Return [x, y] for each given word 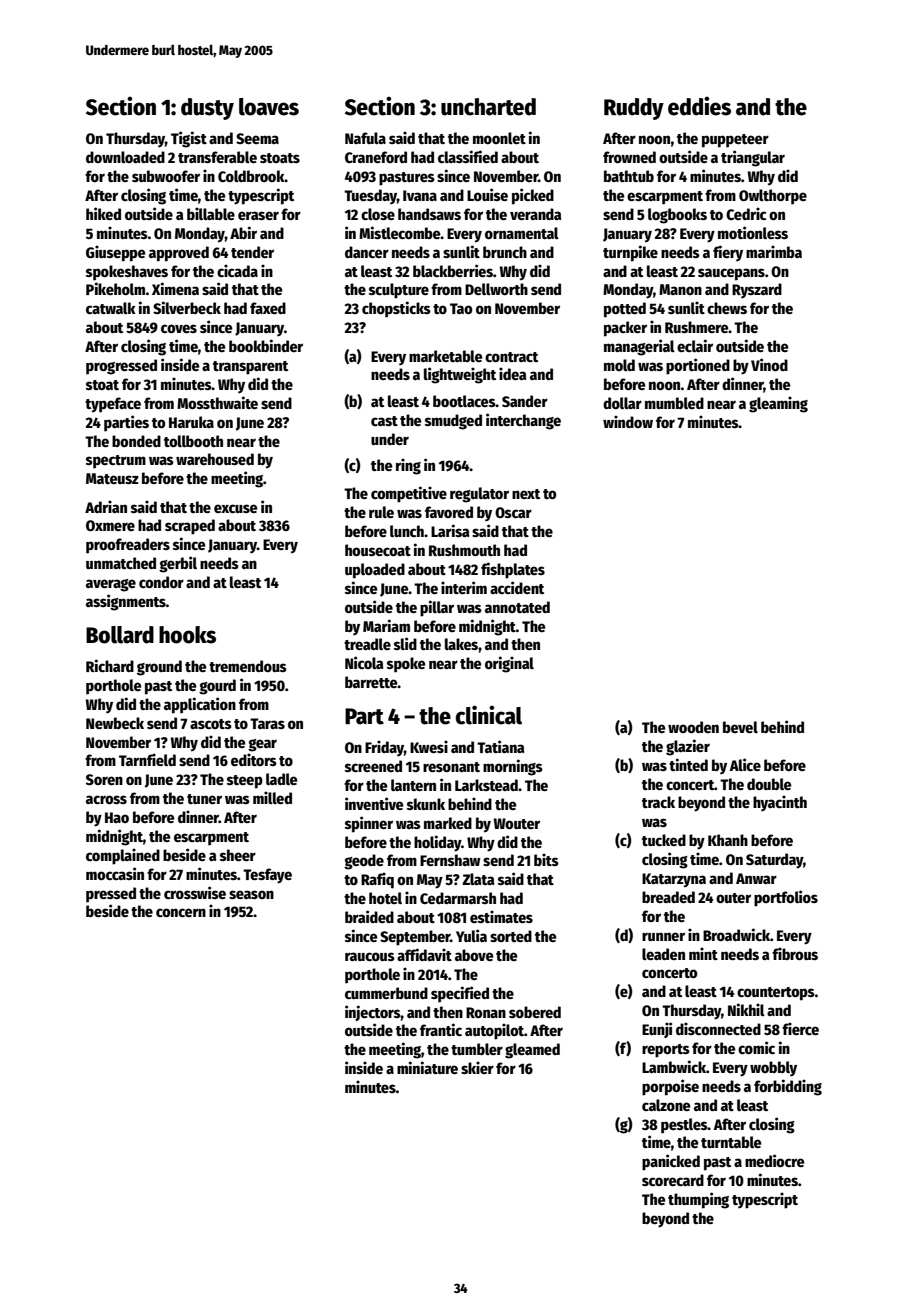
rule [381, 512]
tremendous [248, 666]
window [628, 421]
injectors [373, 1013]
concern [181, 912]
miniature [427, 1067]
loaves [269, 107]
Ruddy [634, 109]
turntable [731, 1142]
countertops [776, 994]
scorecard [673, 1180]
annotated [517, 607]
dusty [207, 109]
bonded [136, 441]
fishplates [513, 570]
